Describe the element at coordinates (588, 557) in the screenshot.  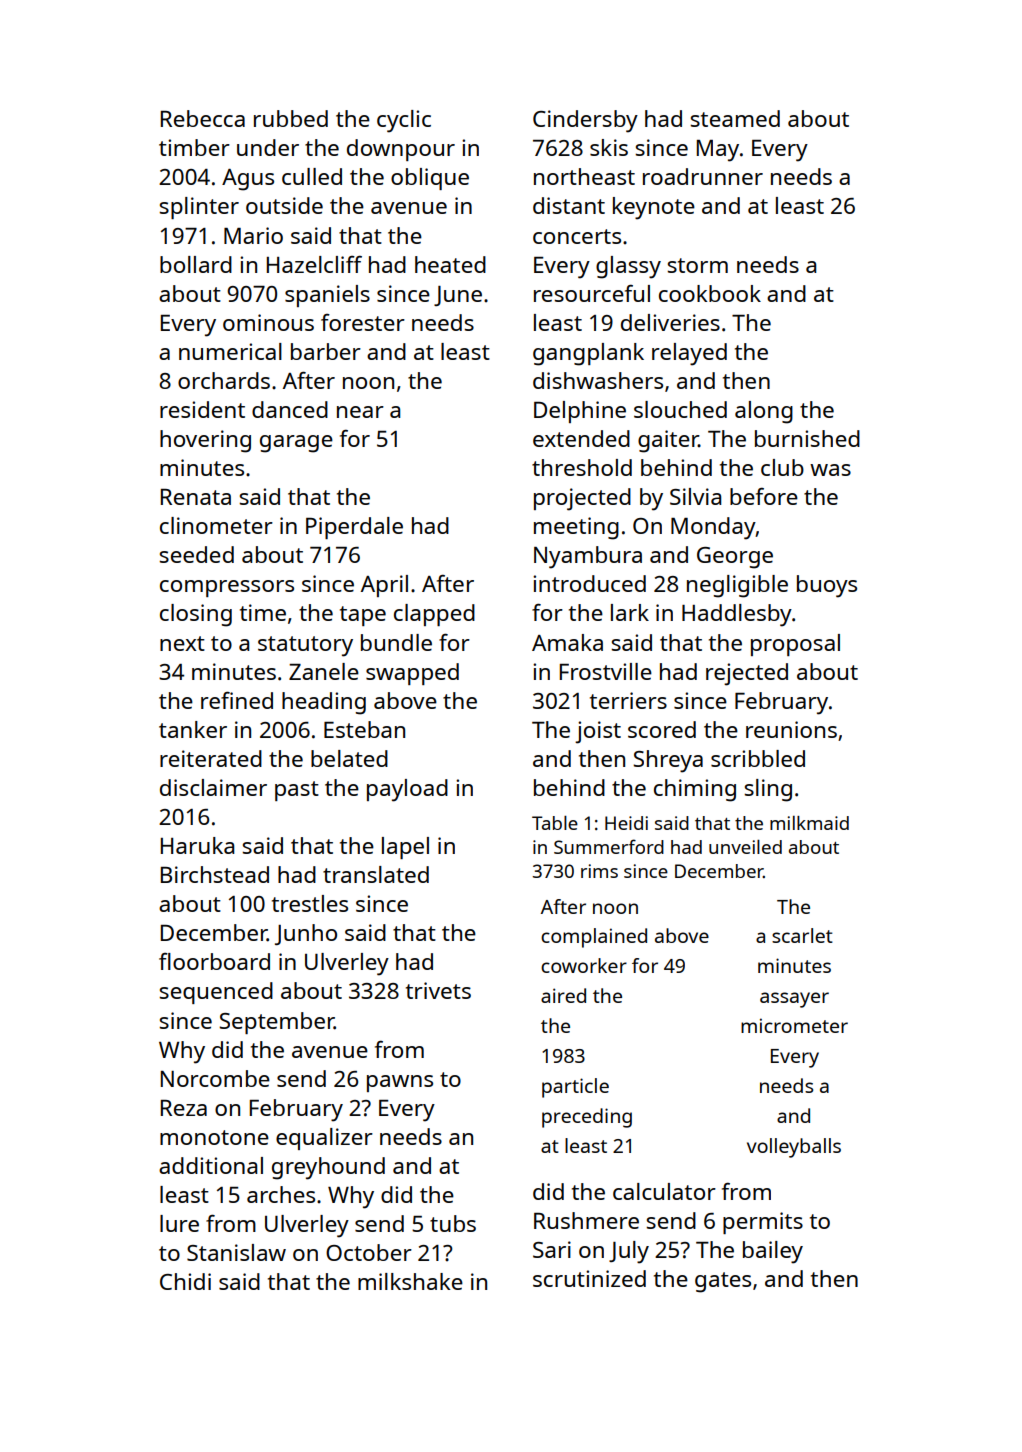
I see `Nyambura` at that location.
